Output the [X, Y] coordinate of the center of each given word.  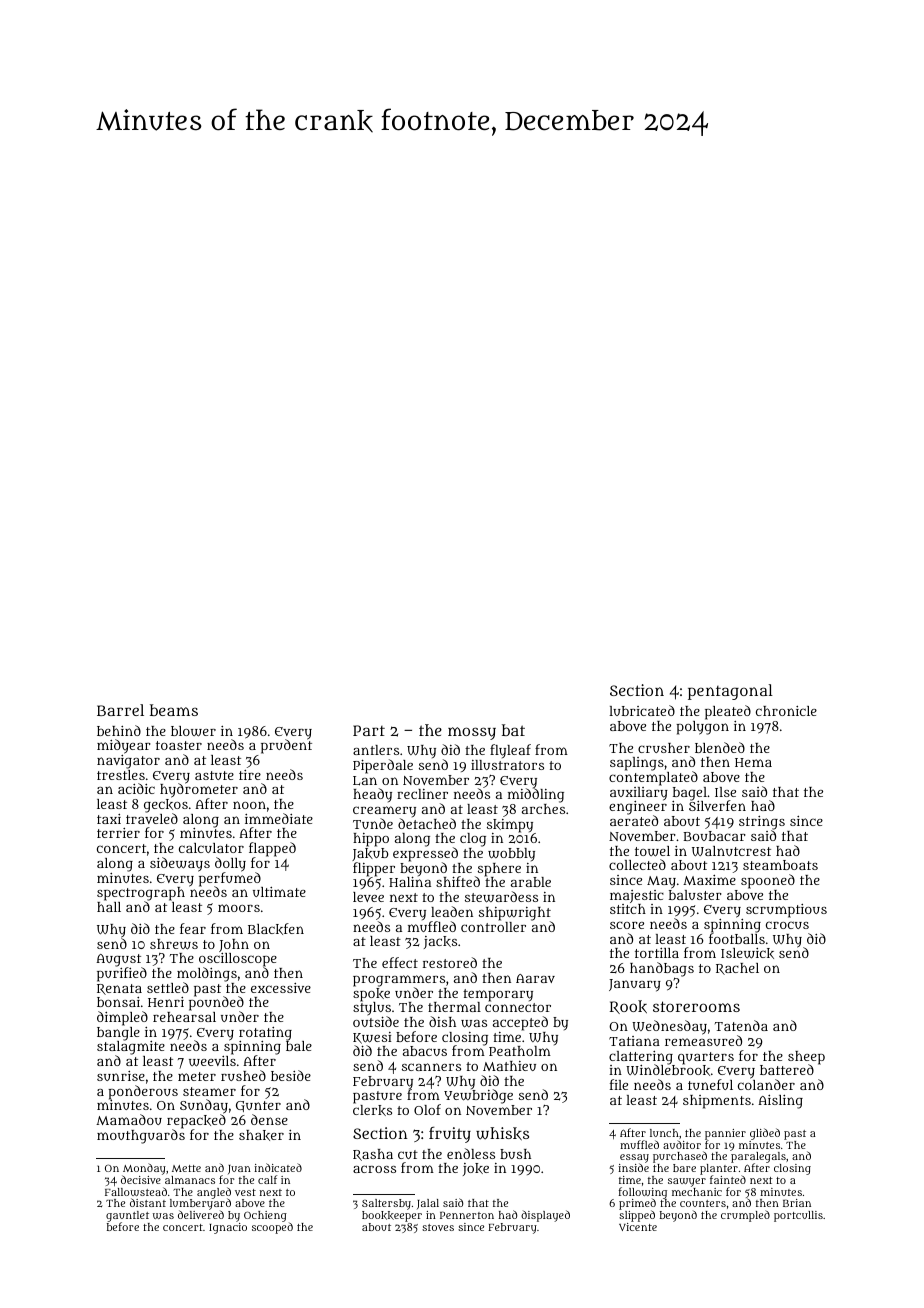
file [619, 1084]
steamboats [780, 865]
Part [369, 730]
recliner [422, 794]
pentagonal [730, 692]
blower [193, 731]
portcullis [798, 1216]
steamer [209, 1091]
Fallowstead [136, 1191]
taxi [109, 819]
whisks [502, 1134]
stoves [438, 1227]
